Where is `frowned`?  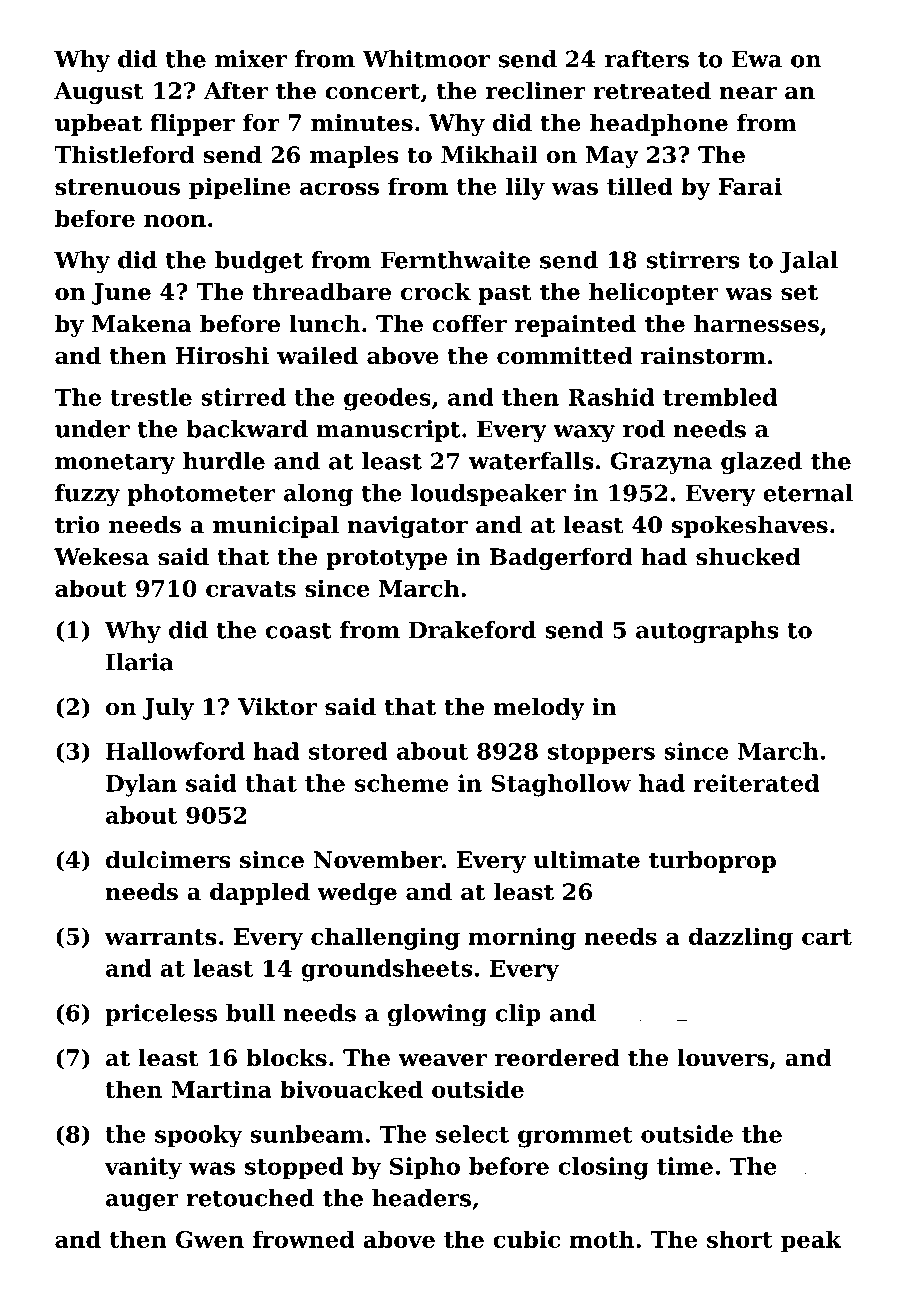 frowned is located at coordinates (303, 1239).
